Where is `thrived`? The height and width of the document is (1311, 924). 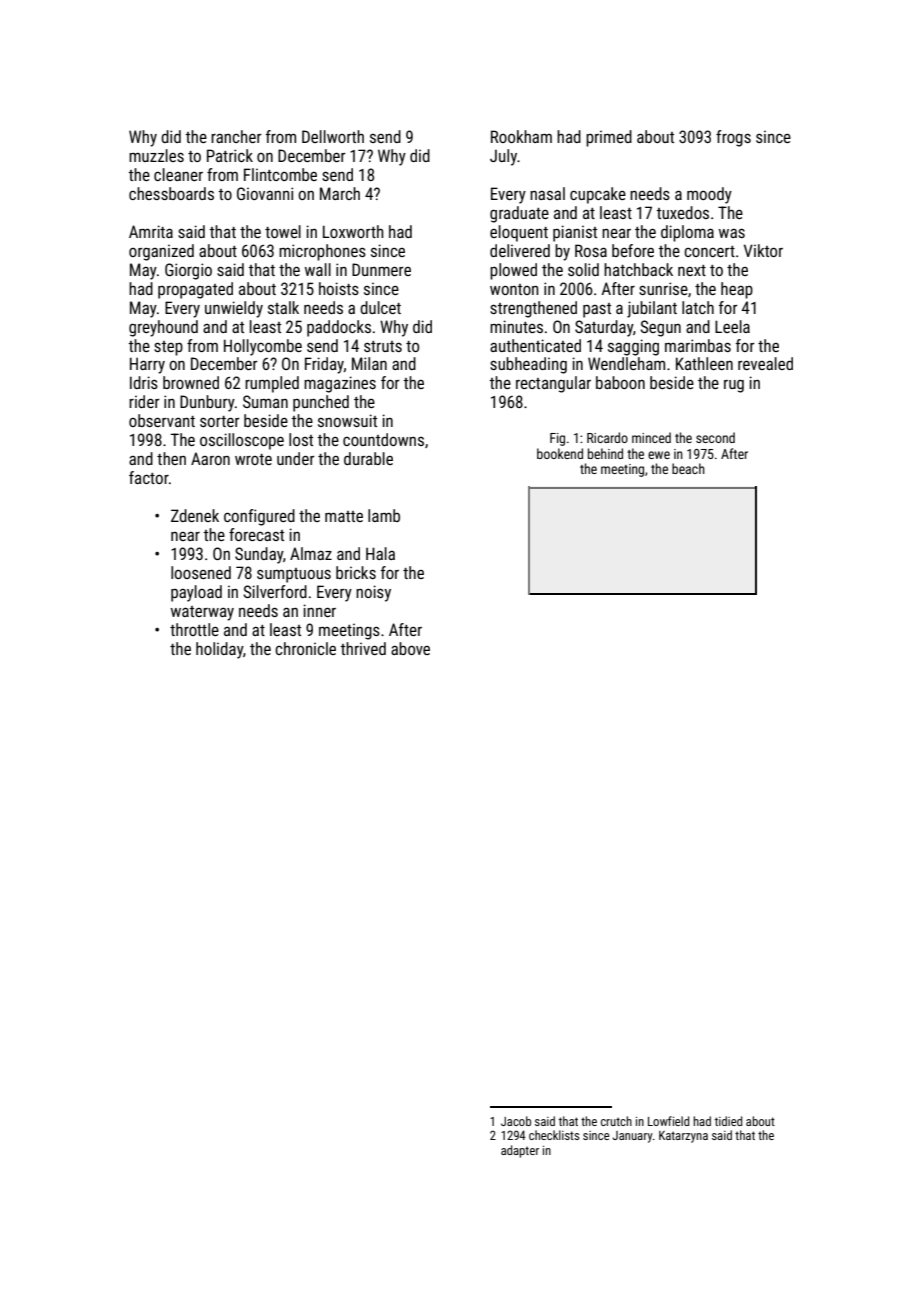 thrived is located at coordinates (363, 648).
